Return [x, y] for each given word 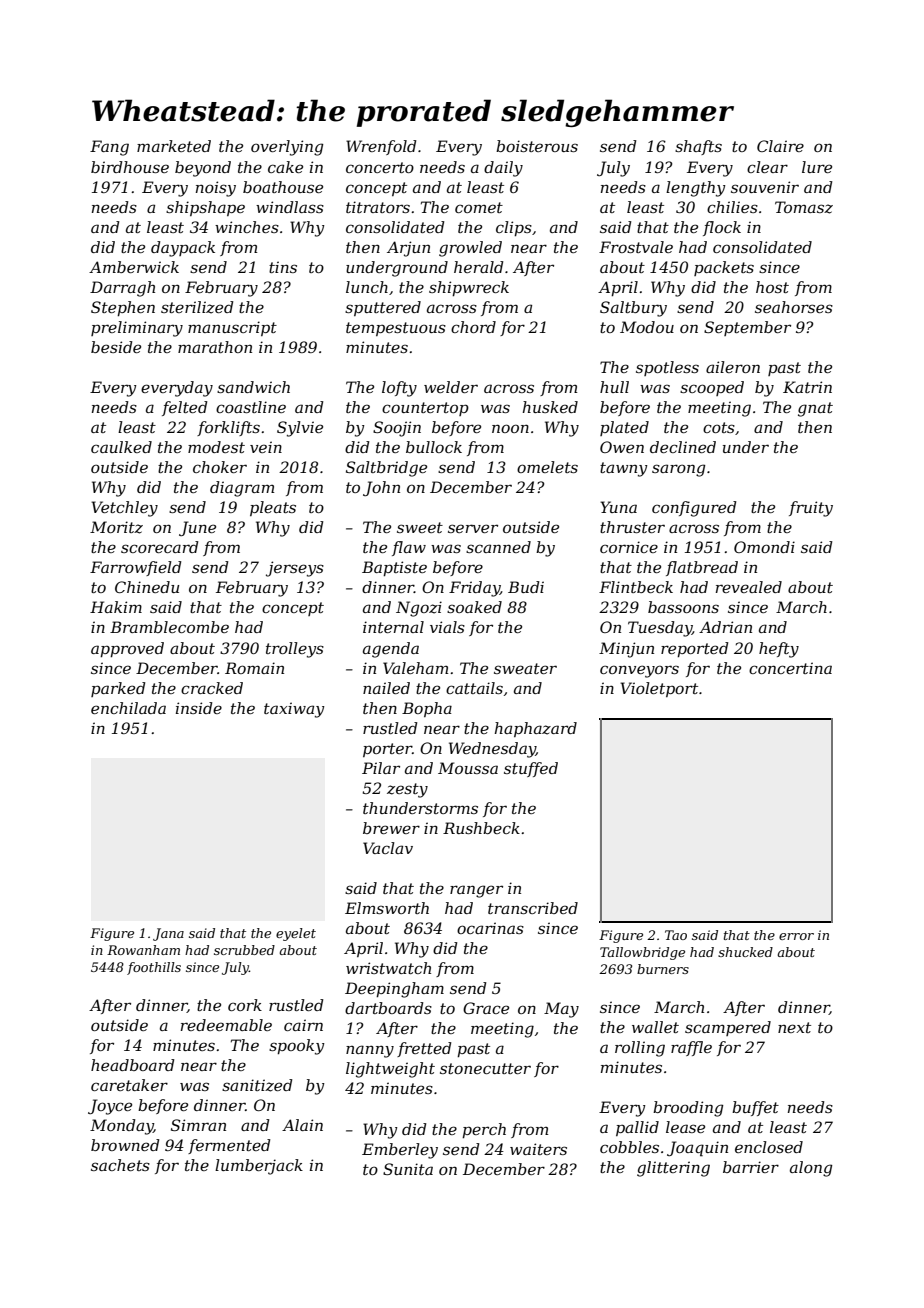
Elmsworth [387, 908]
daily [503, 169]
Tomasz [804, 207]
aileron [733, 367]
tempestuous [396, 329]
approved [127, 649]
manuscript [232, 328]
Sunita [408, 1169]
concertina [790, 668]
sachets [120, 1165]
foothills [154, 968]
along [811, 1169]
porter [387, 750]
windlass [290, 207]
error [796, 936]
